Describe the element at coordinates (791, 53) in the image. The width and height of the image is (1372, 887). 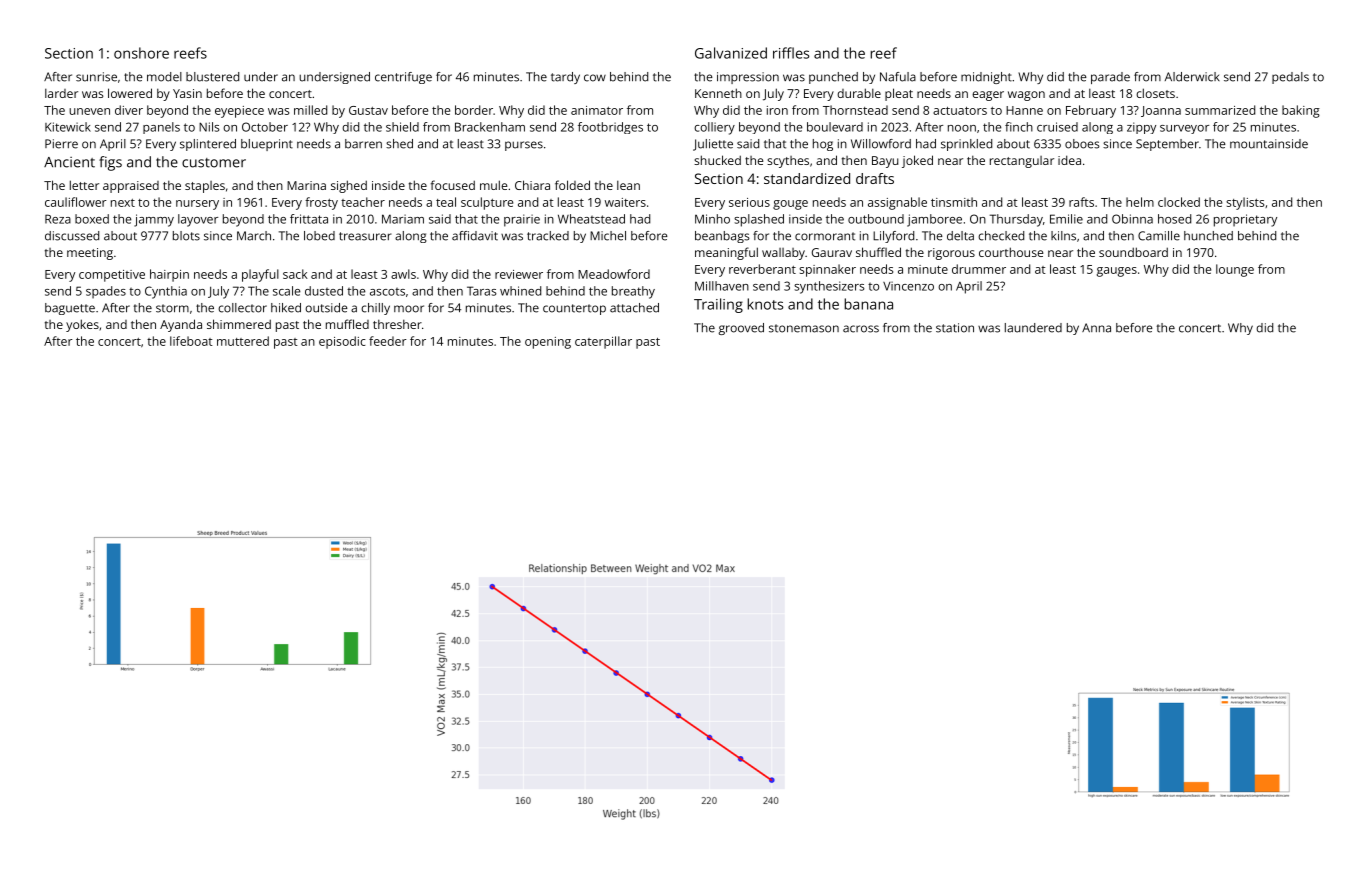
I see `riffles` at that location.
